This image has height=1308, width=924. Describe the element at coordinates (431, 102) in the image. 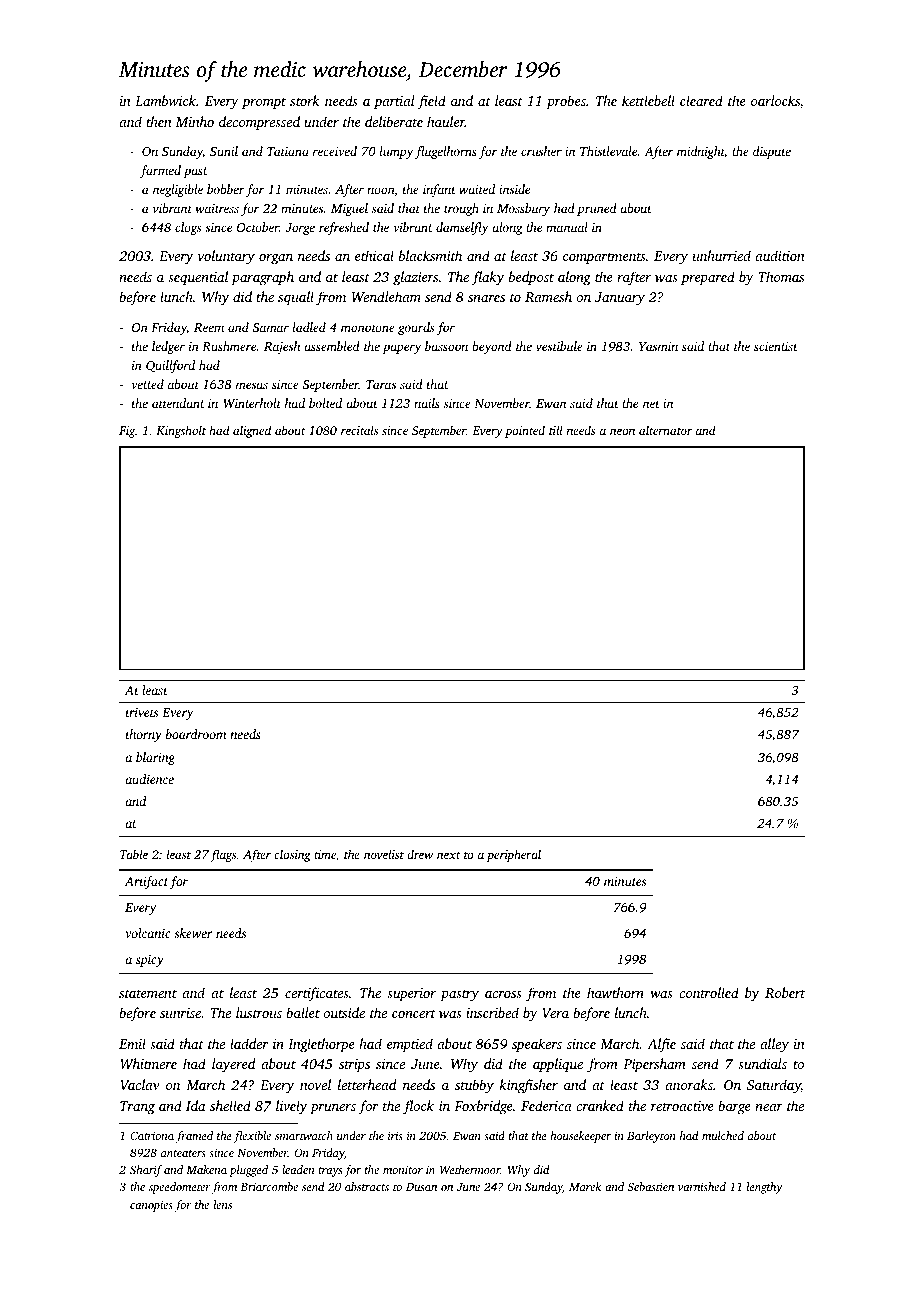

I see `field` at that location.
